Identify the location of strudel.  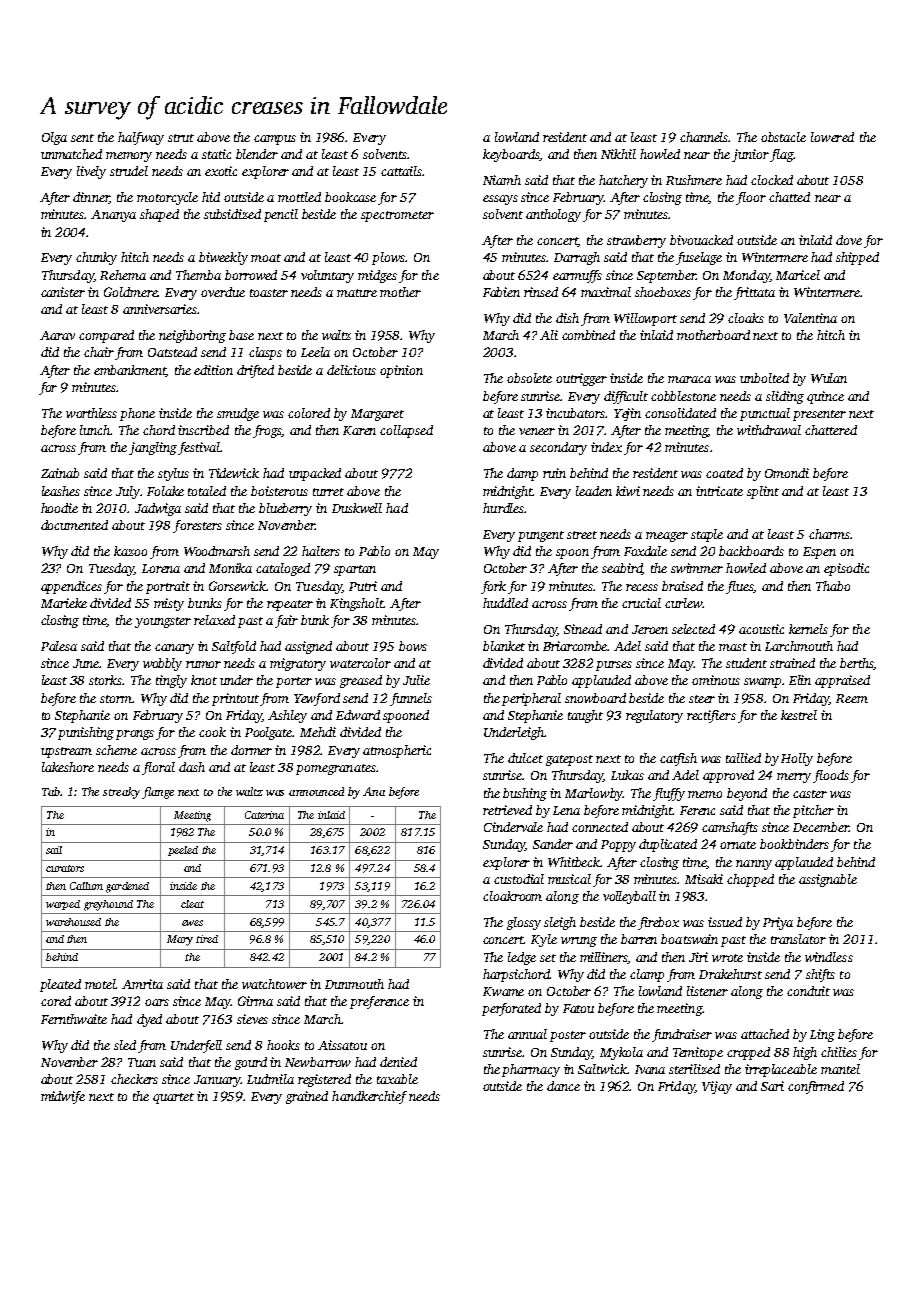
(129, 171).
